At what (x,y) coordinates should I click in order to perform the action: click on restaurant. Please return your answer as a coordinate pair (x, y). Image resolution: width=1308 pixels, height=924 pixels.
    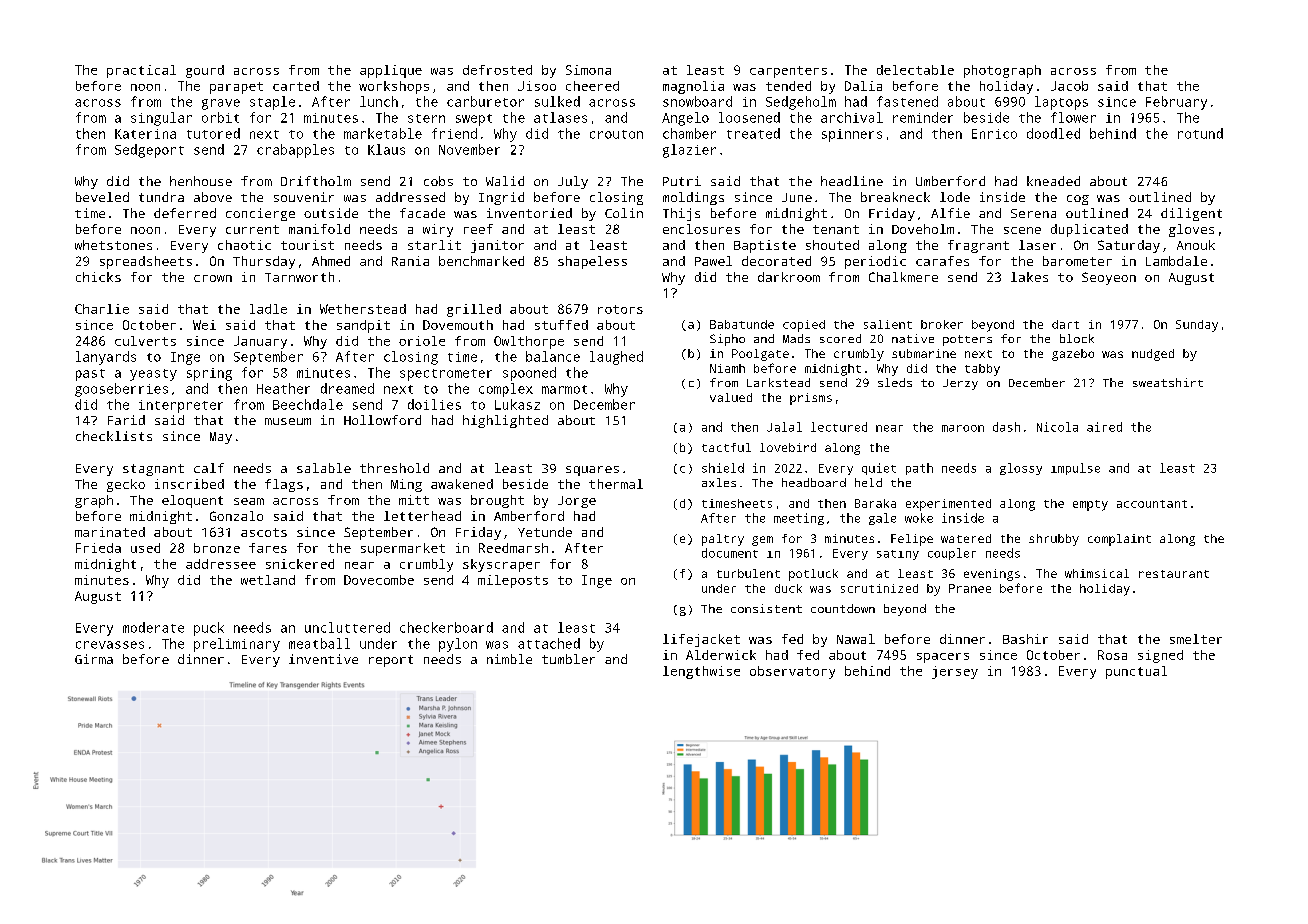
    Looking at the image, I should click on (1174, 574).
